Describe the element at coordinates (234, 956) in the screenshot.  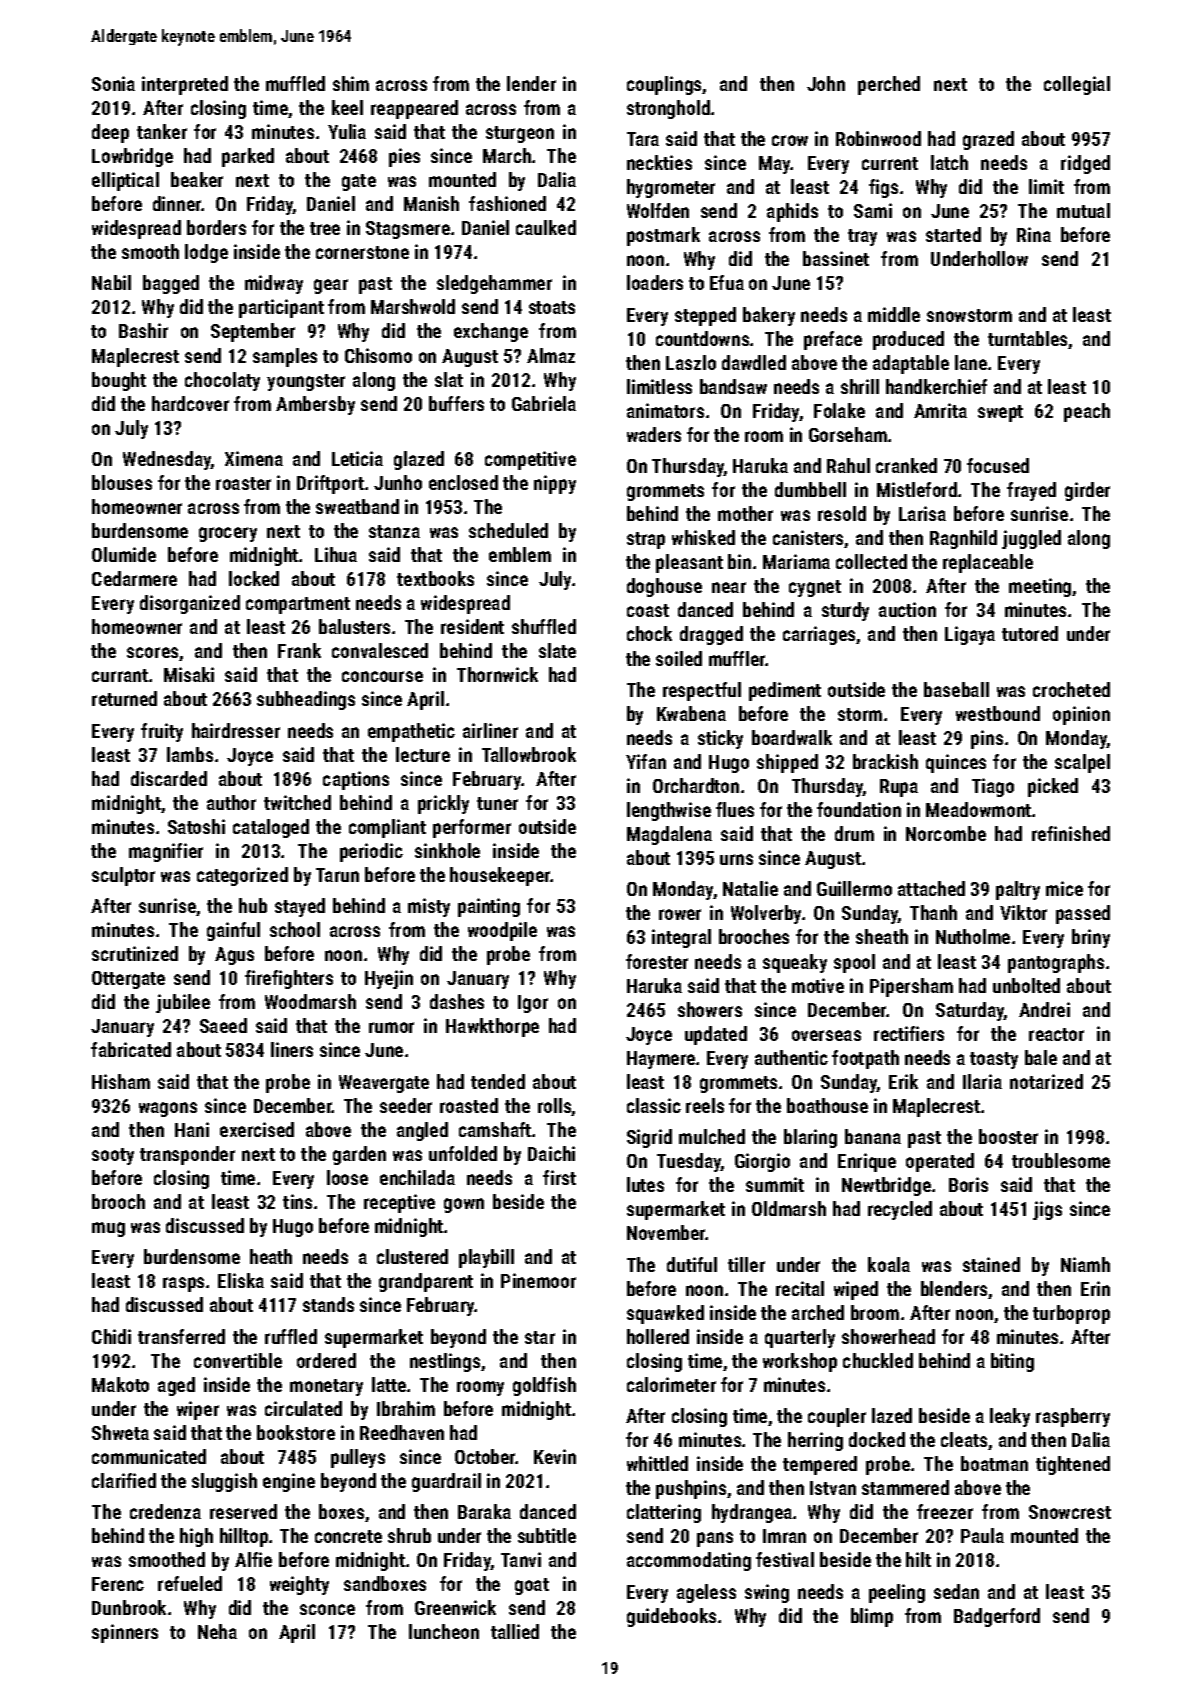
I see `Agus` at that location.
